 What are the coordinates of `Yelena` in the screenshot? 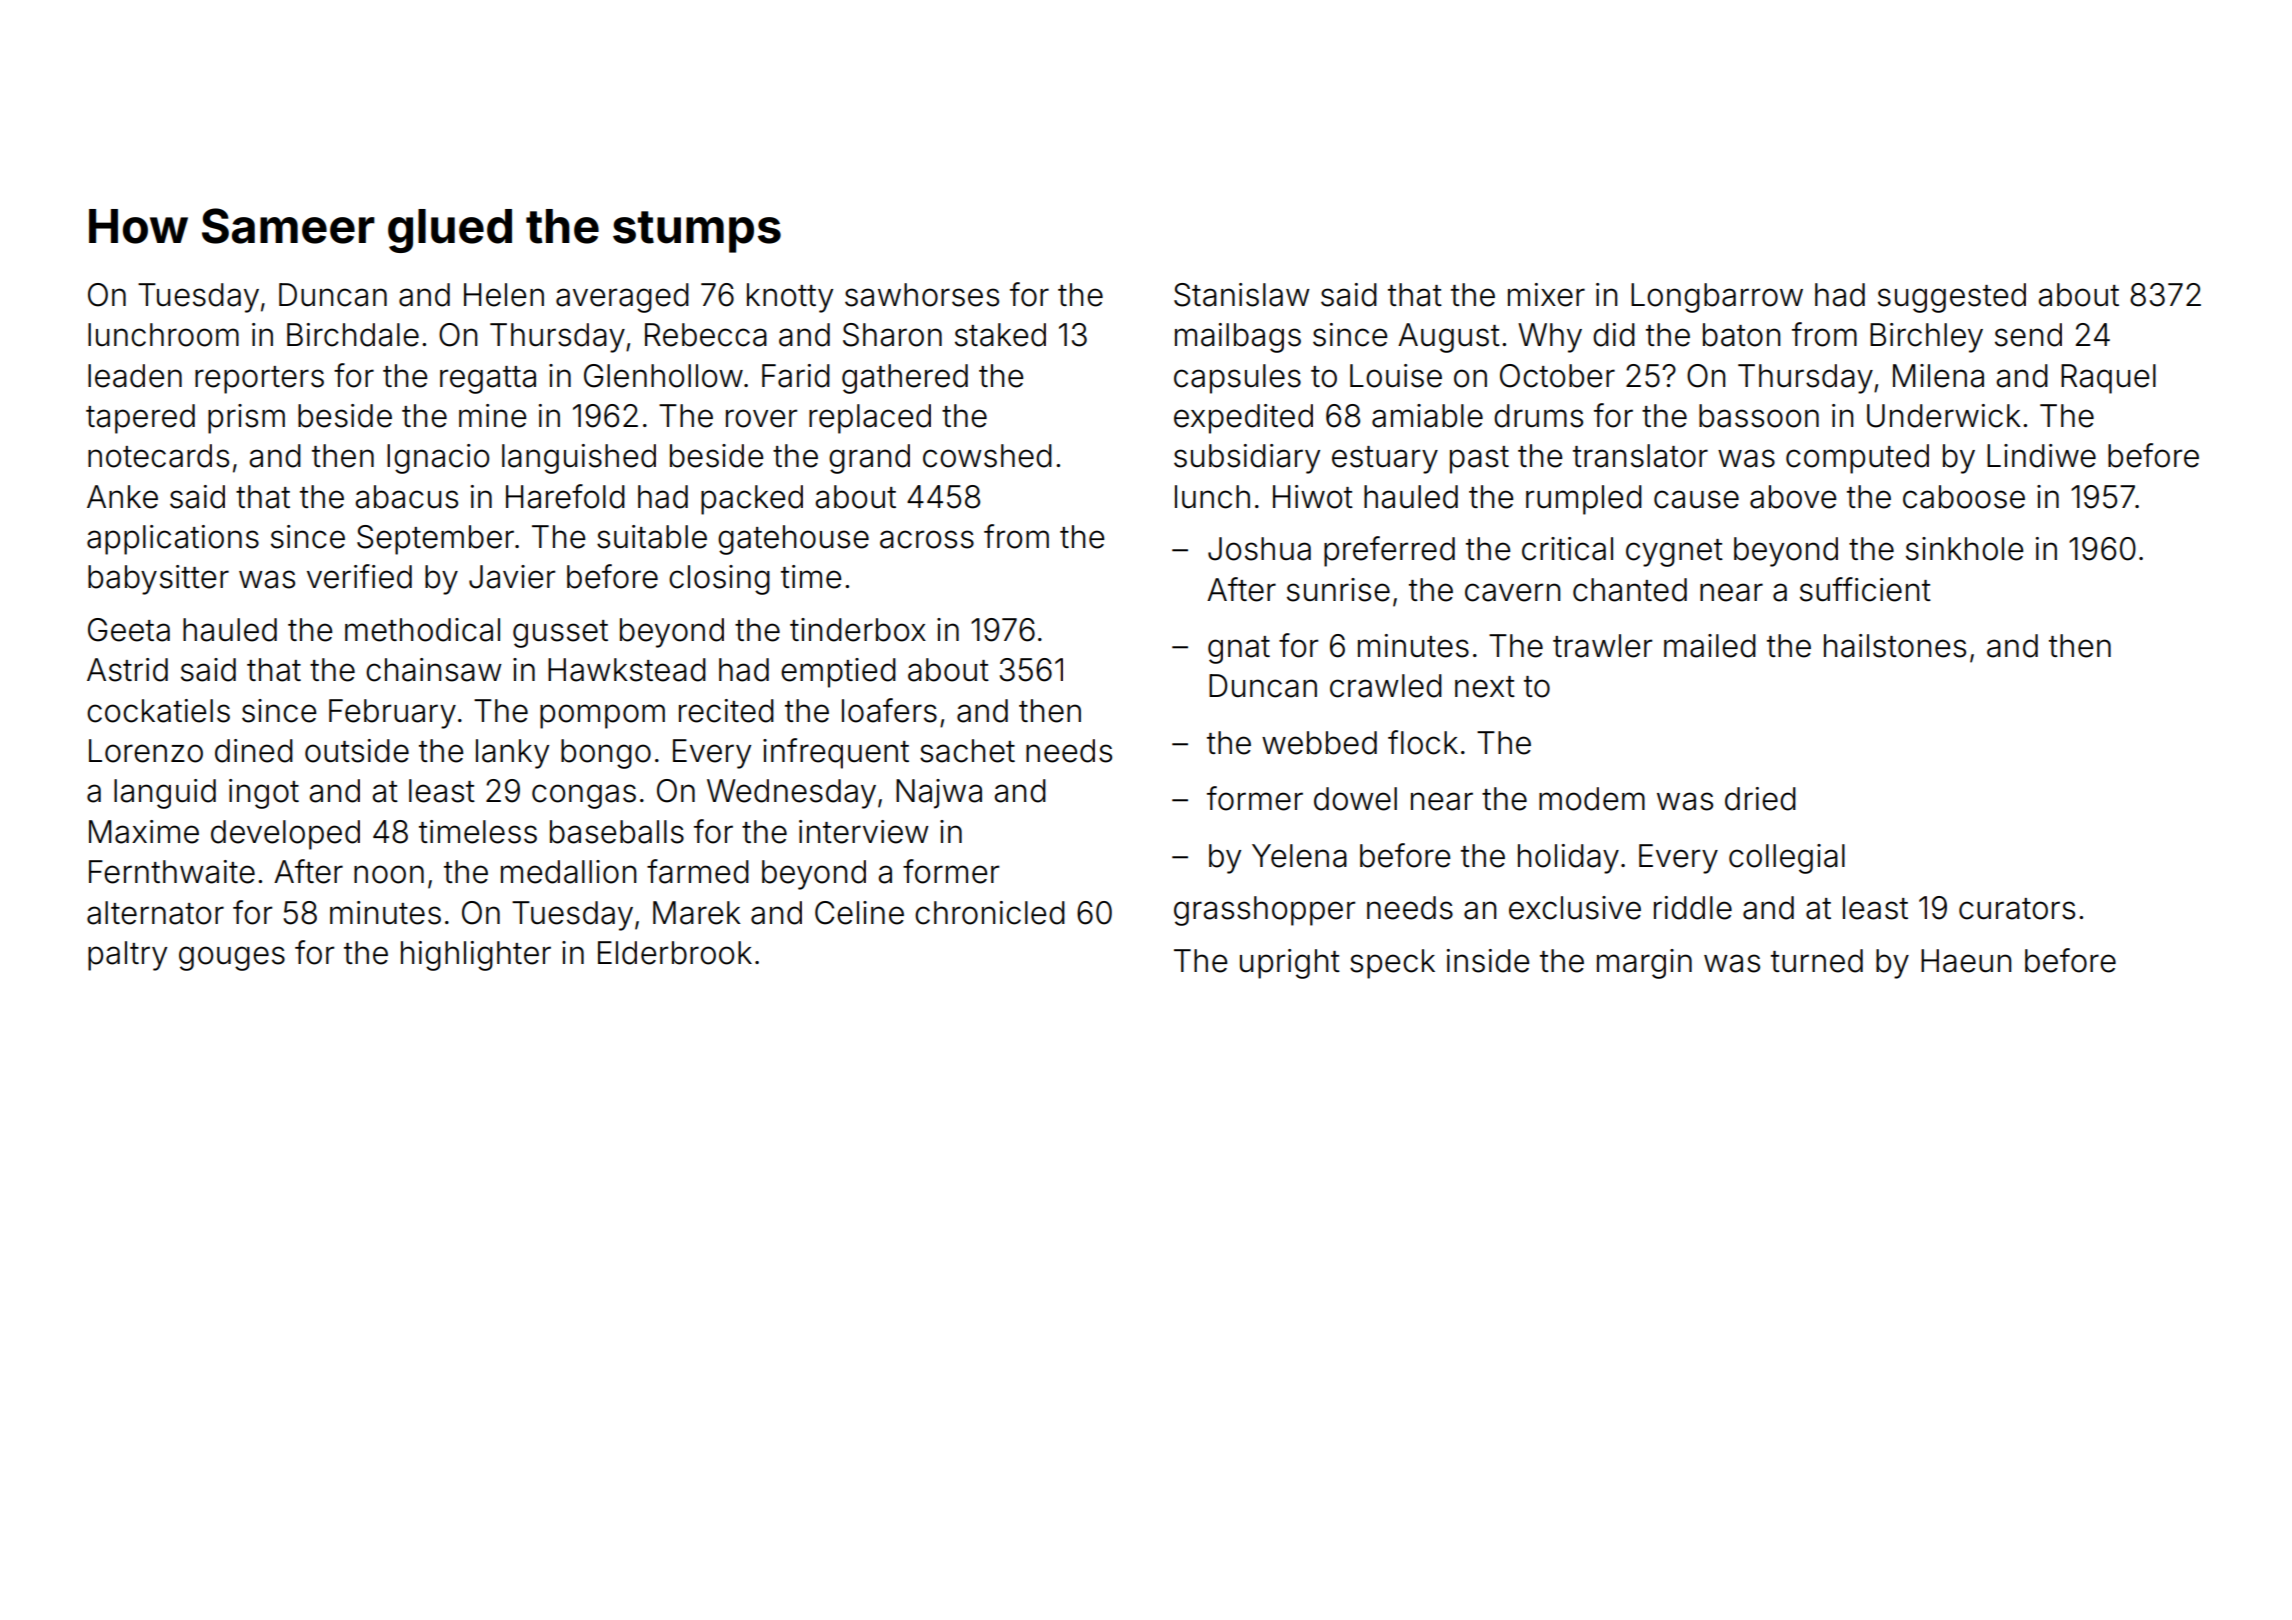 It's located at (1299, 856).
